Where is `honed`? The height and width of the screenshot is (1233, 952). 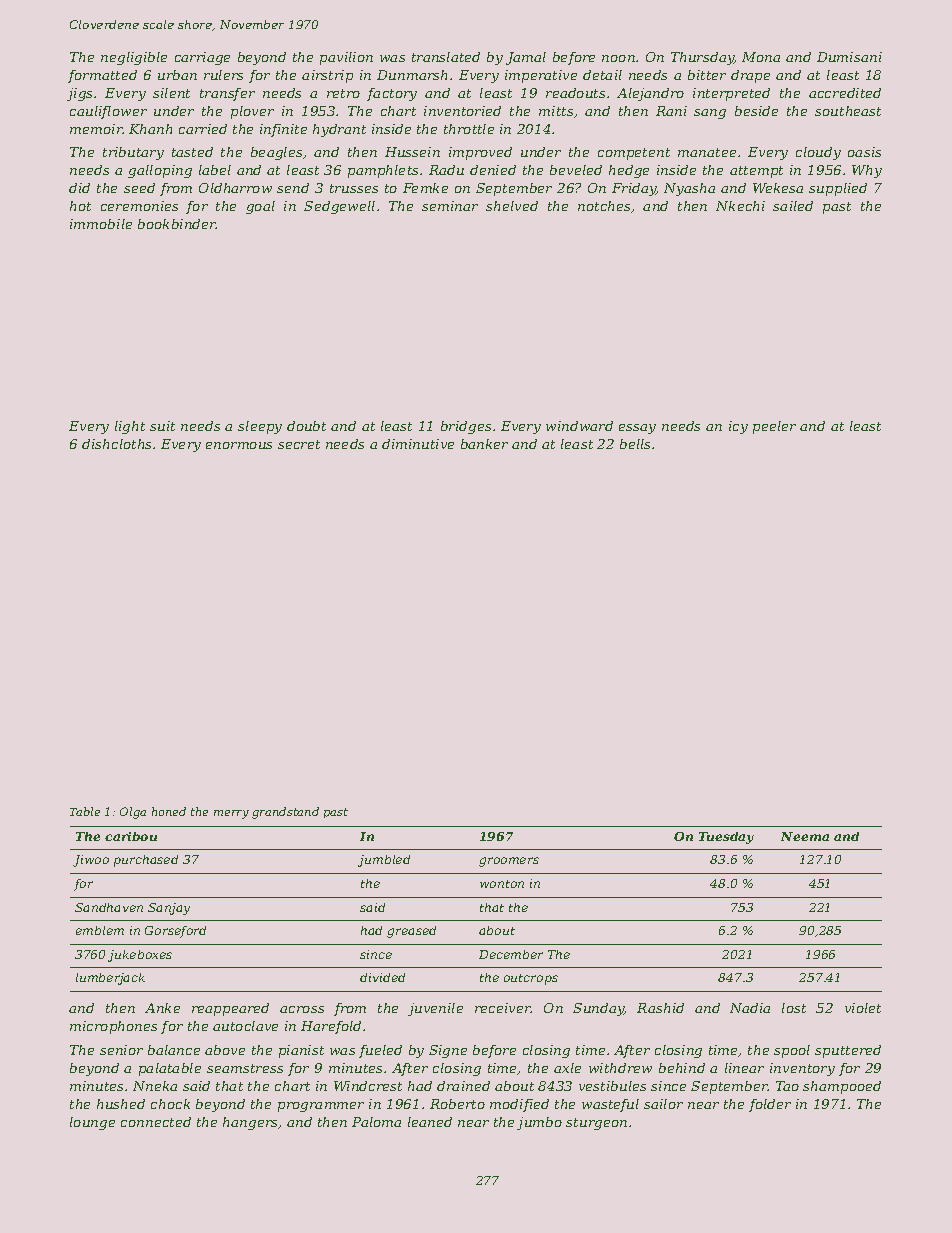 honed is located at coordinates (169, 811).
